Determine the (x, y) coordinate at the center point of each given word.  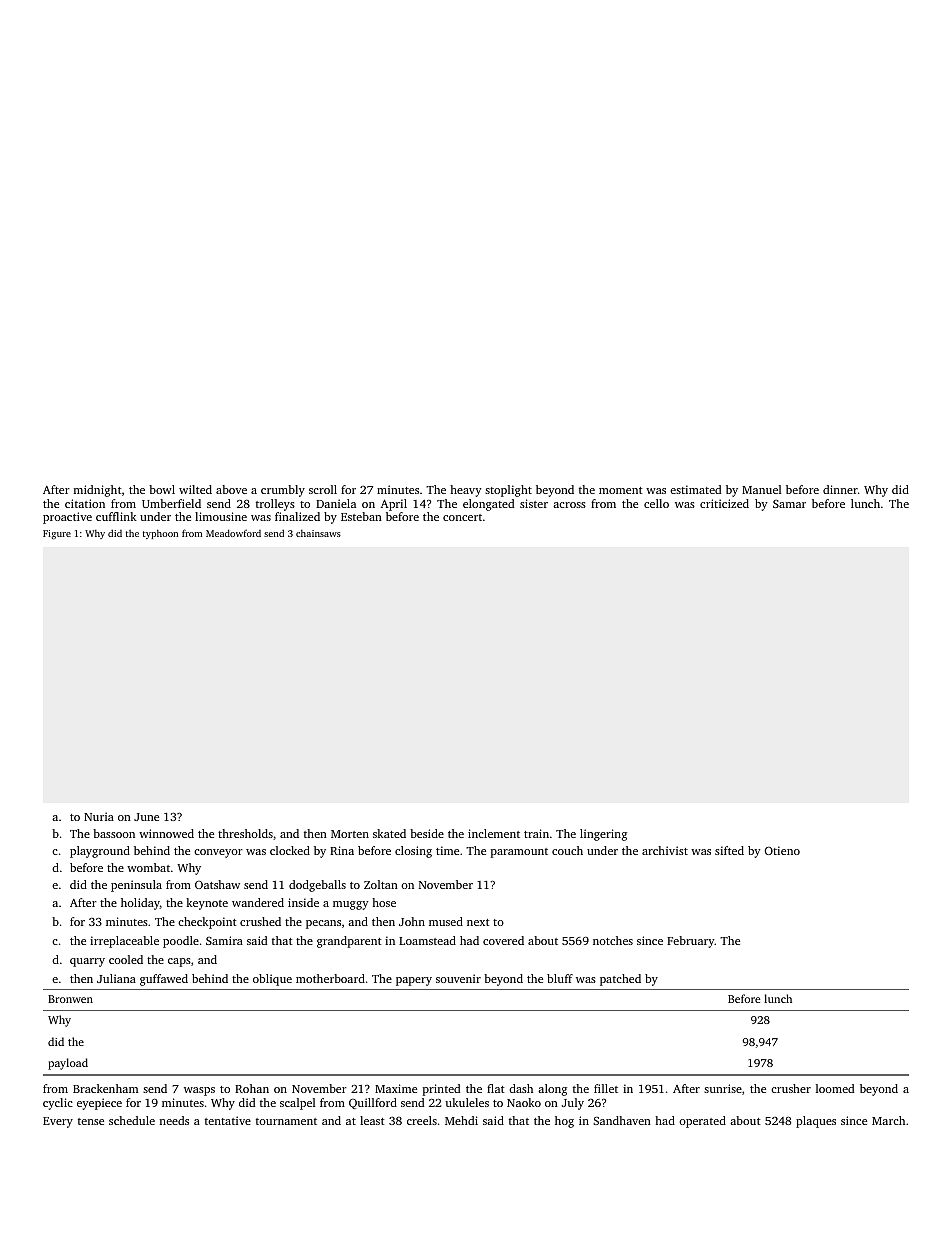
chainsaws (318, 533)
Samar (789, 503)
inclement (494, 833)
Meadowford (233, 533)
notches (613, 940)
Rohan (252, 1088)
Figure (57, 535)
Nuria (99, 816)
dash (521, 1088)
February (691, 942)
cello (656, 503)
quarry (87, 962)
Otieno (782, 850)
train (536, 833)
